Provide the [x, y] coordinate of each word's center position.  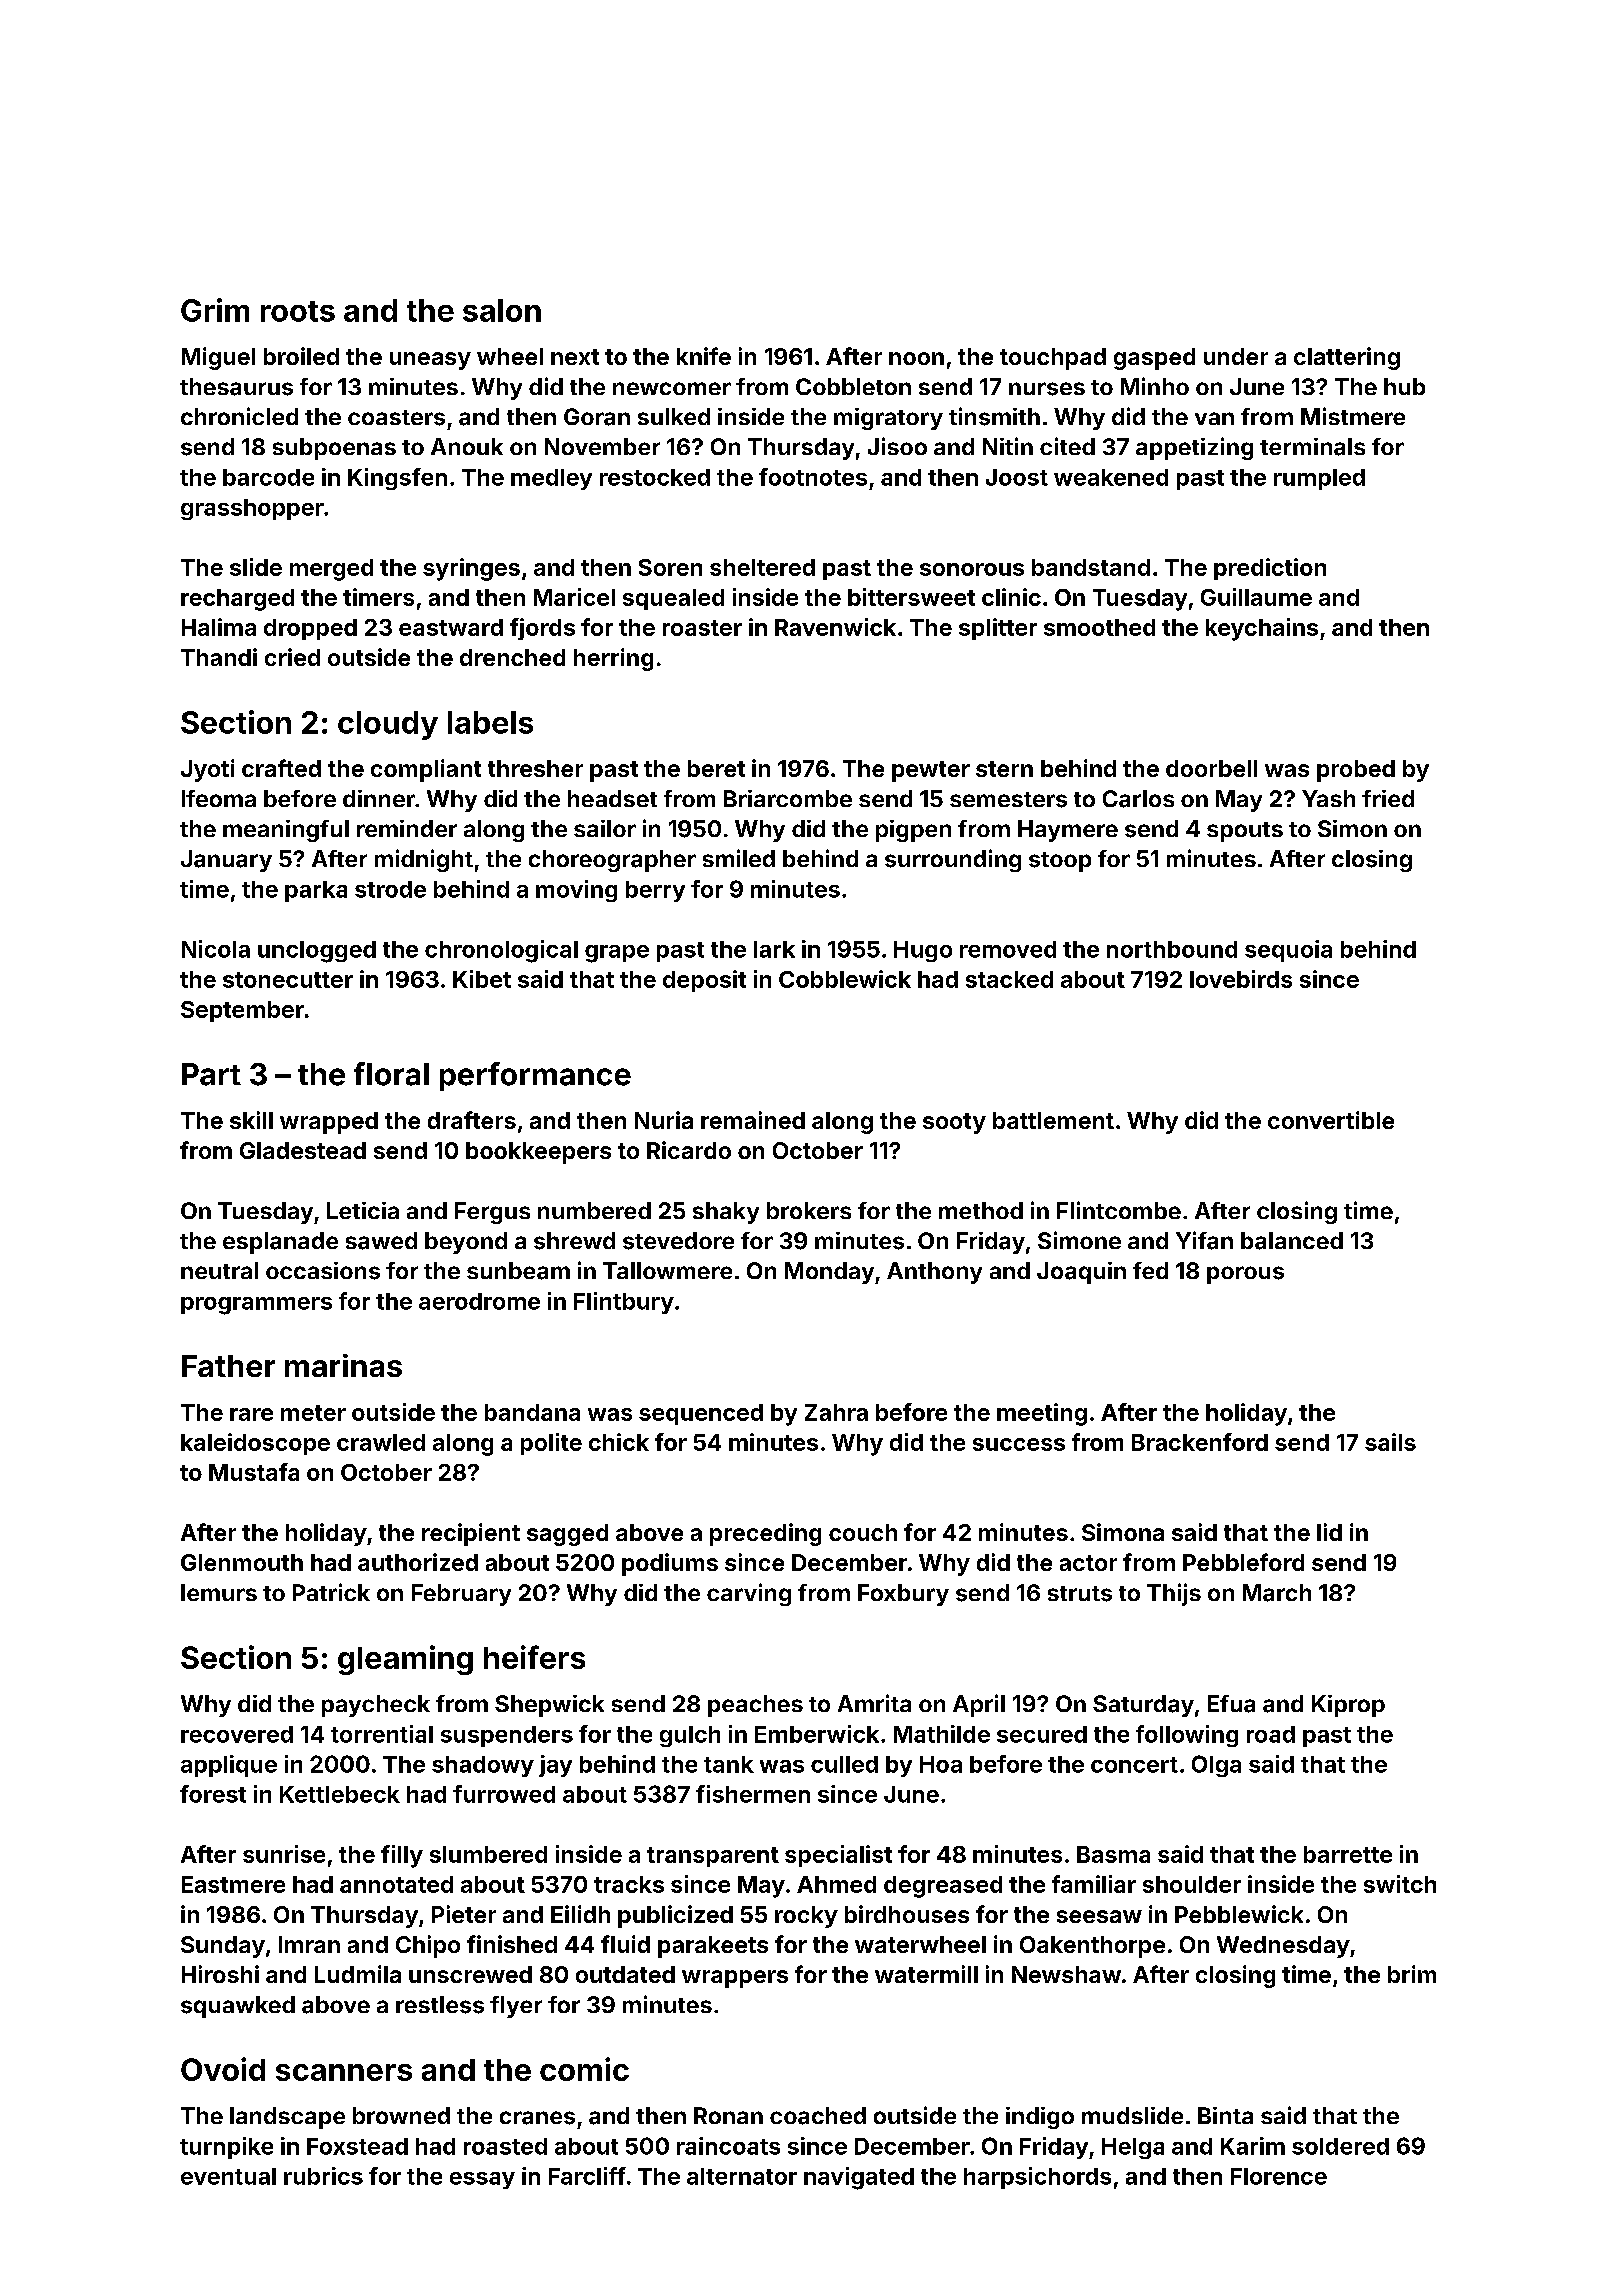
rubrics [323, 2176]
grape [617, 954]
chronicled [239, 416]
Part [211, 1074]
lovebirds [1241, 979]
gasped [1154, 359]
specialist [838, 1856]
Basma [1113, 1854]
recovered [237, 1734]
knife [704, 356]
